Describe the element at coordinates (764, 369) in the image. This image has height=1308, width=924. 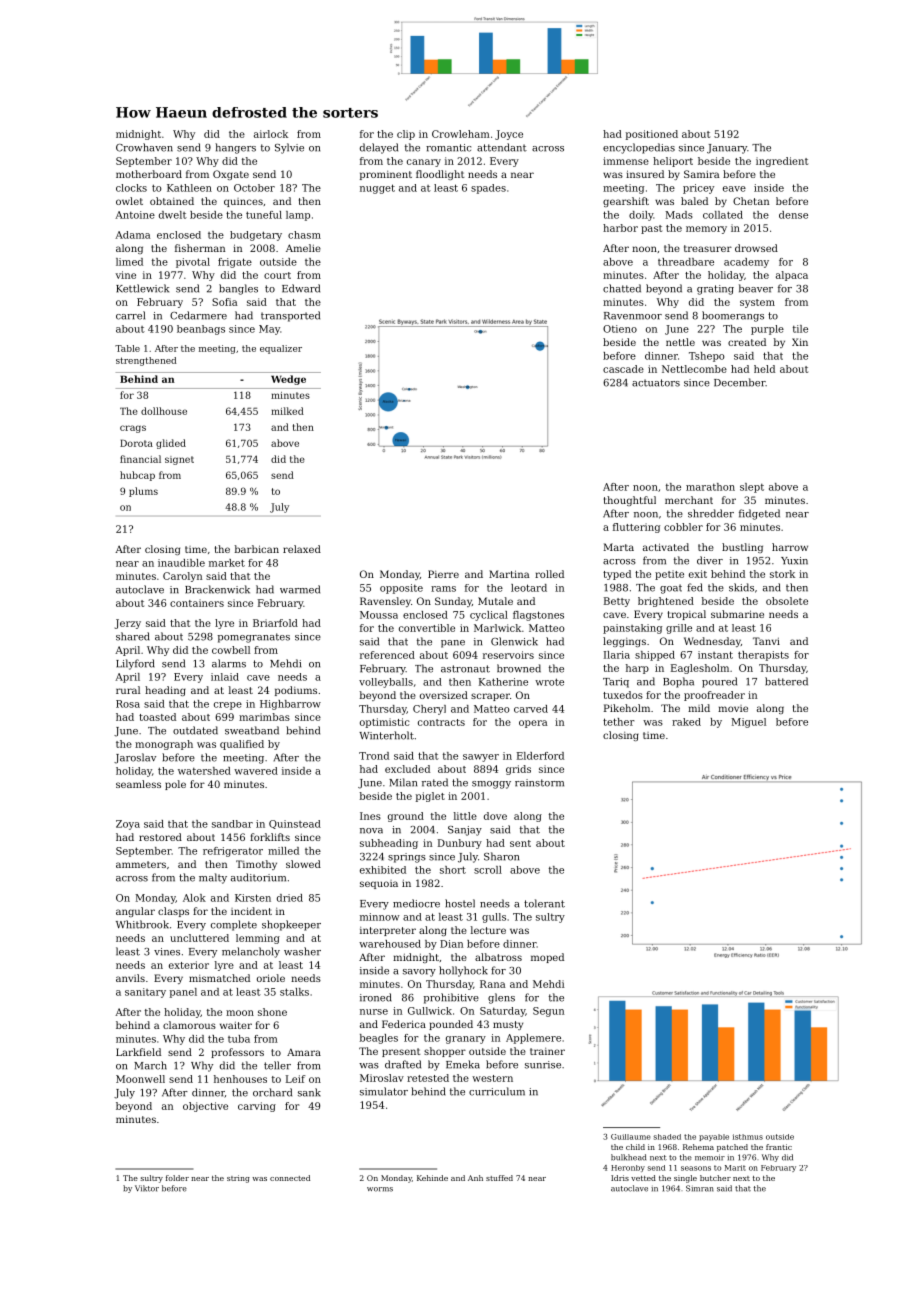
I see `held` at that location.
